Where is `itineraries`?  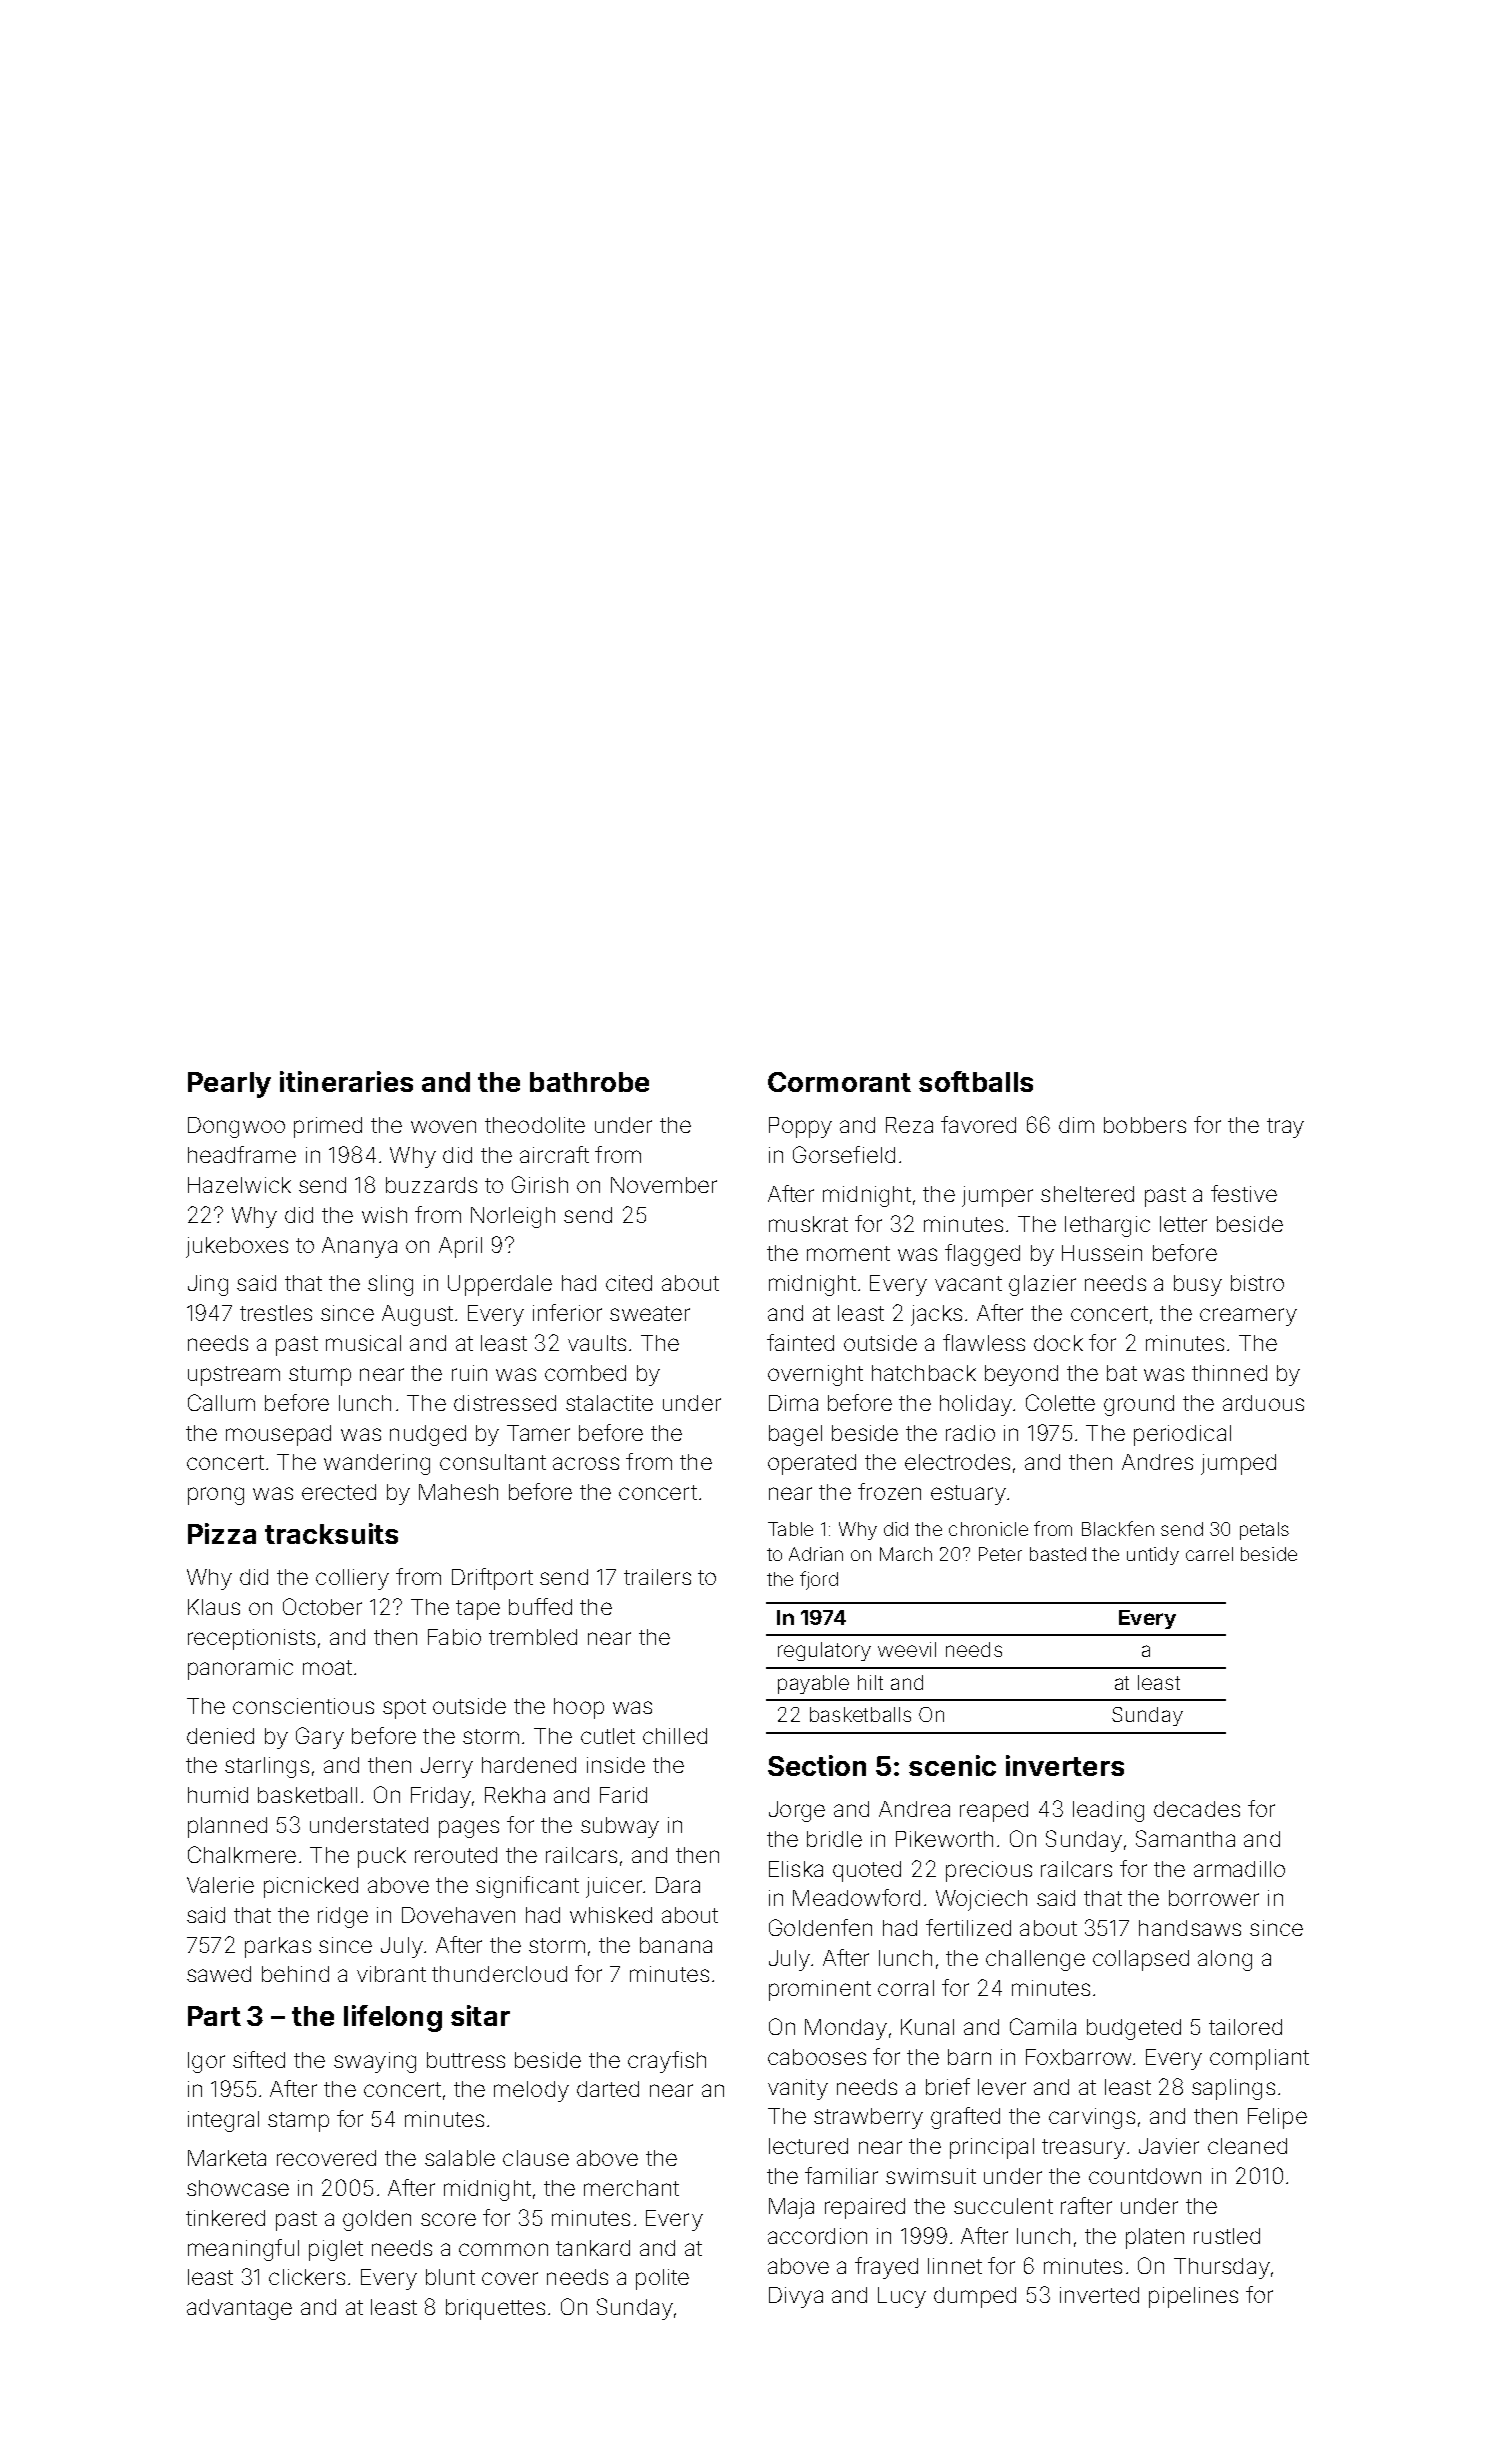
itineraries is located at coordinates (346, 1081).
